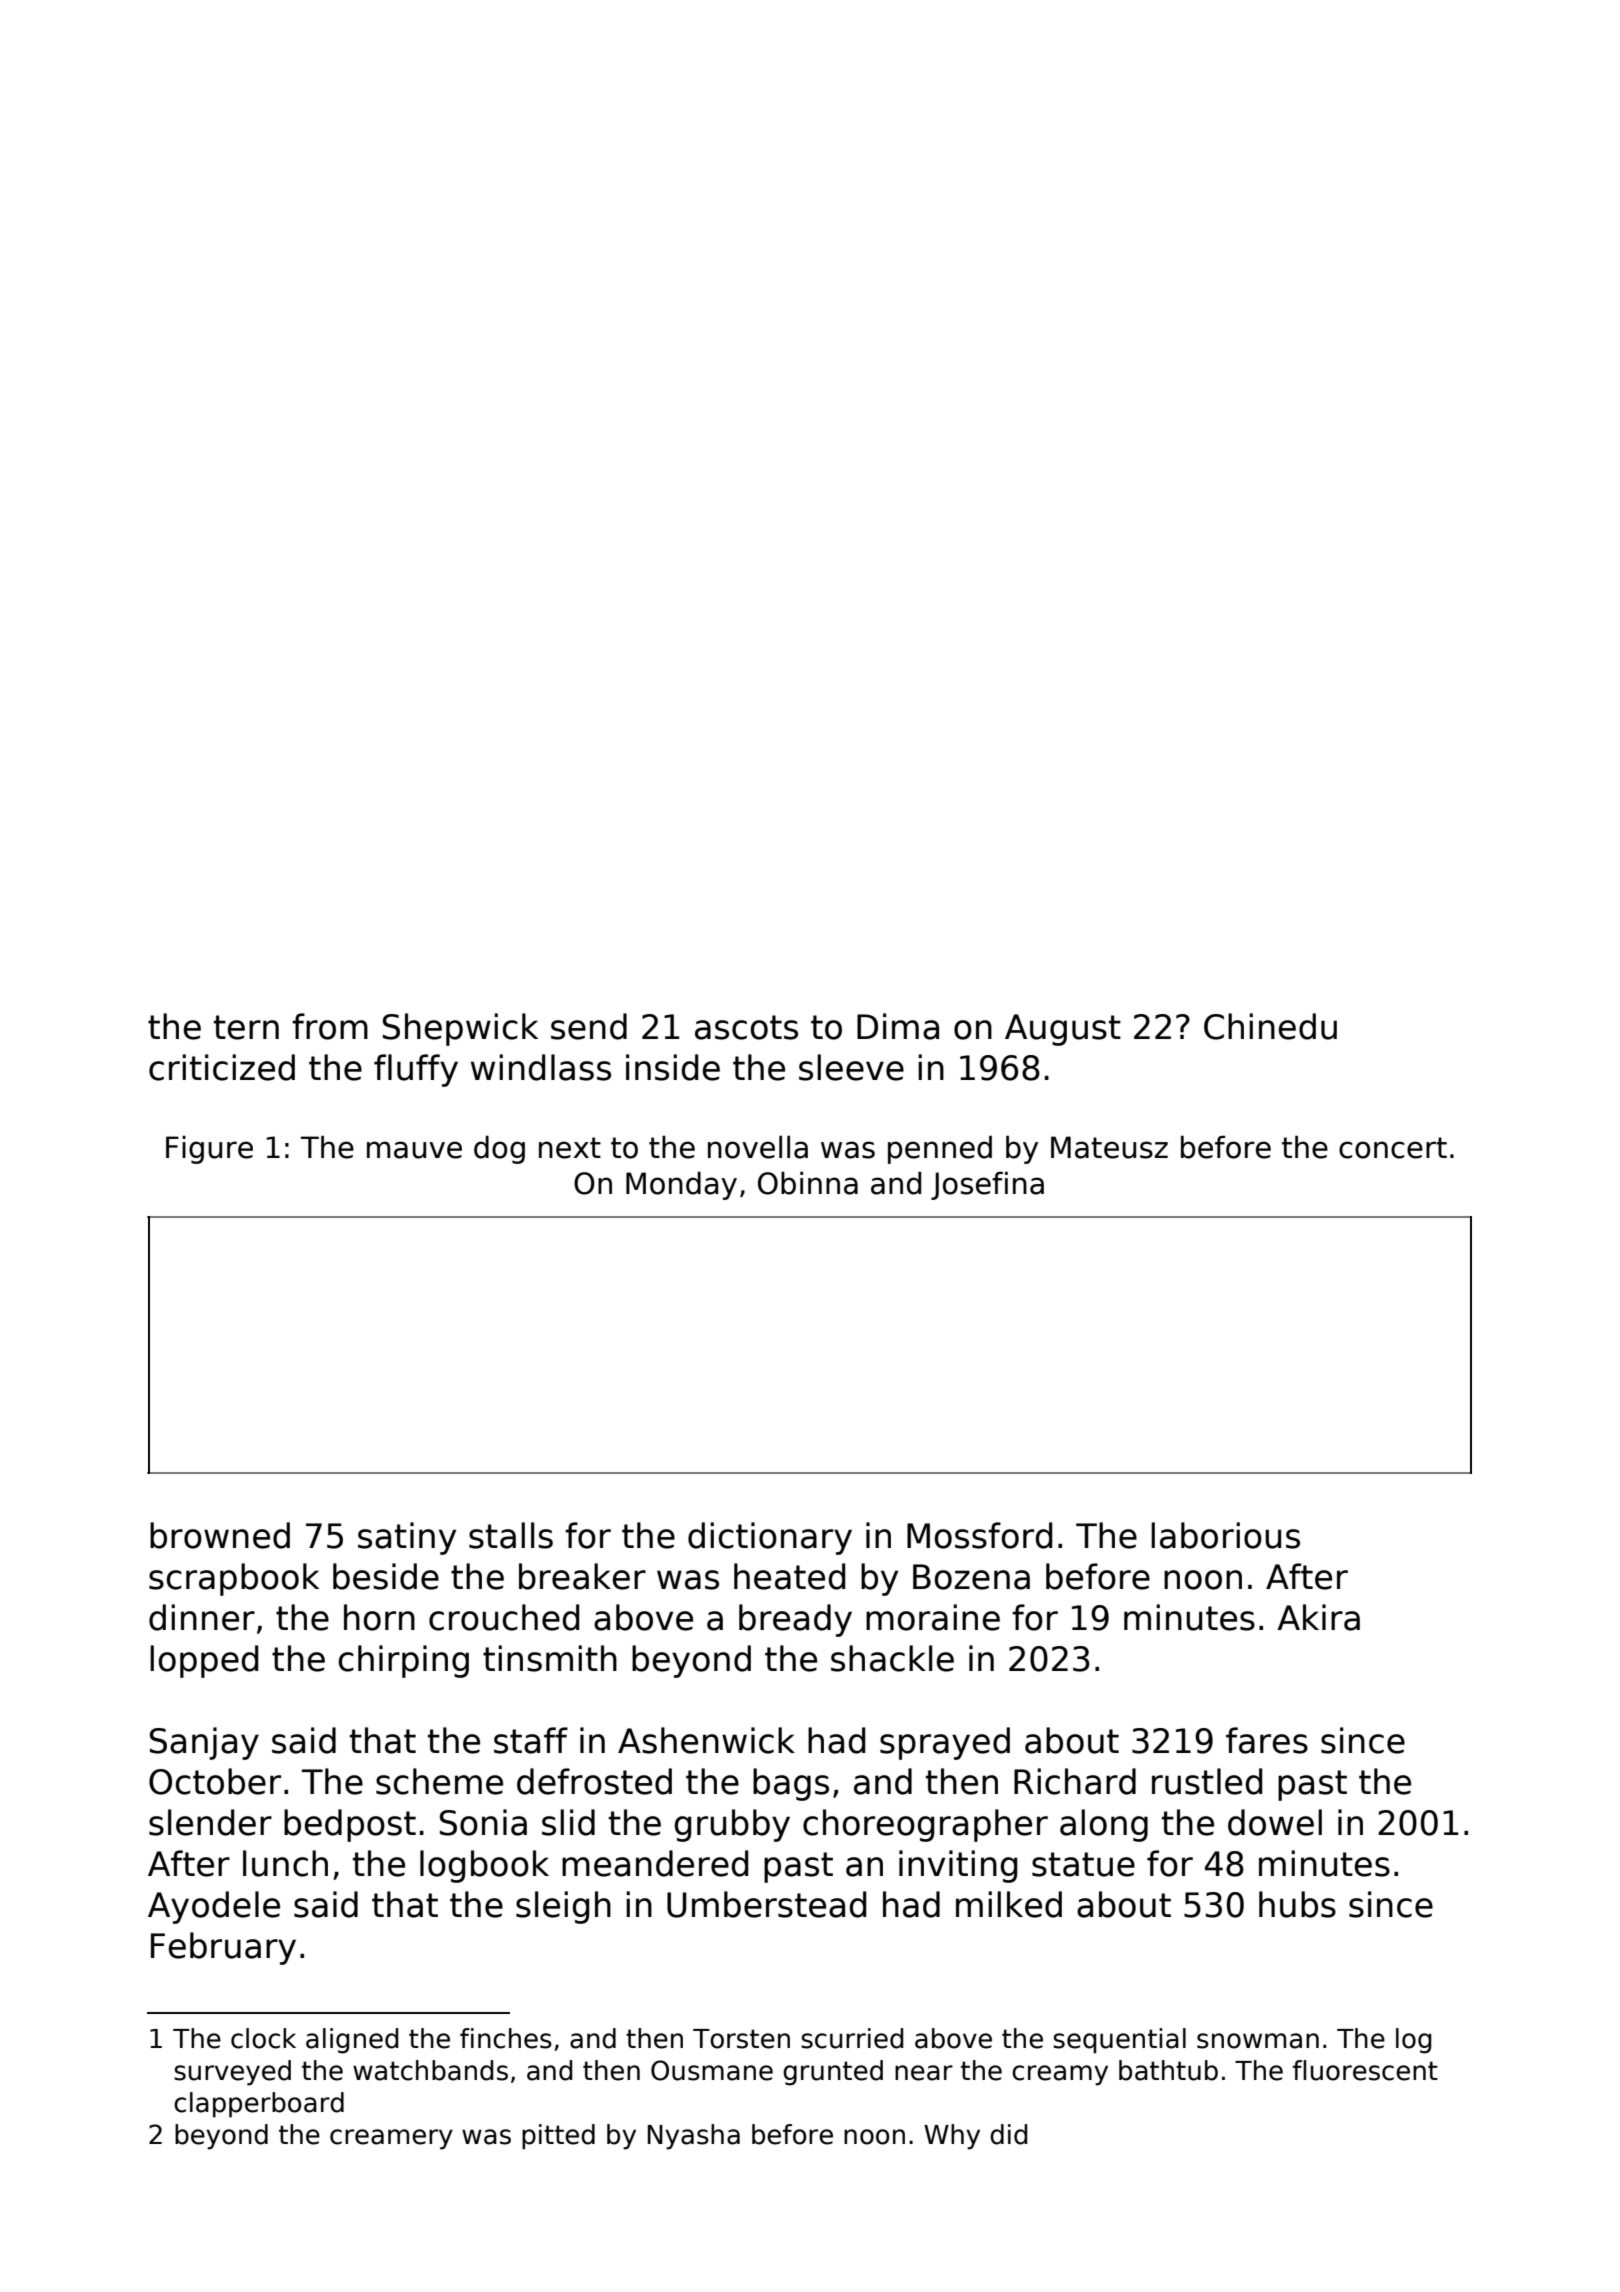  Describe the element at coordinates (1009, 1904) in the screenshot. I see `milked` at that location.
